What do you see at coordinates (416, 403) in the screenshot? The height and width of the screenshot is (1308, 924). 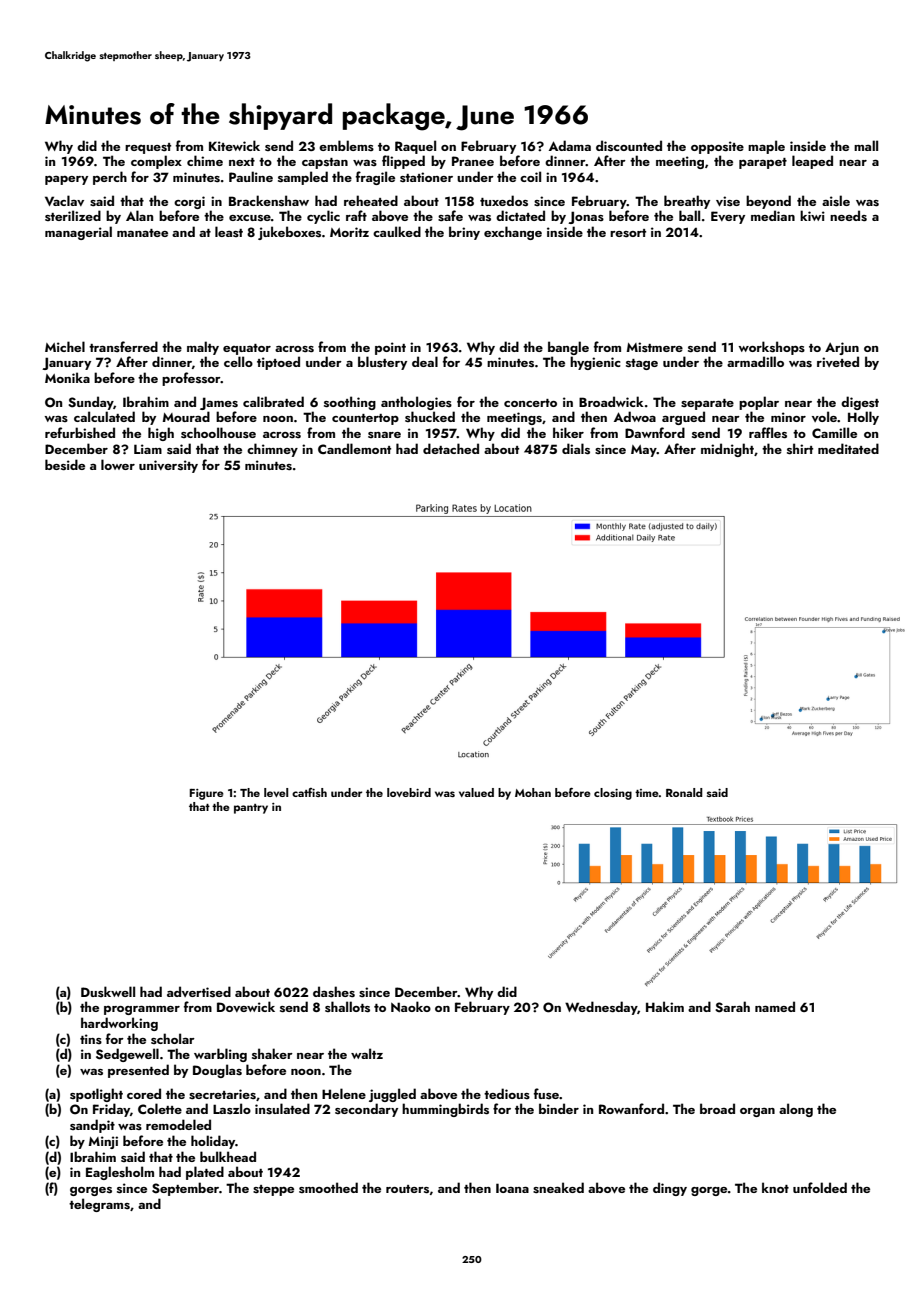 I see `anthologies` at bounding box center [416, 403].
